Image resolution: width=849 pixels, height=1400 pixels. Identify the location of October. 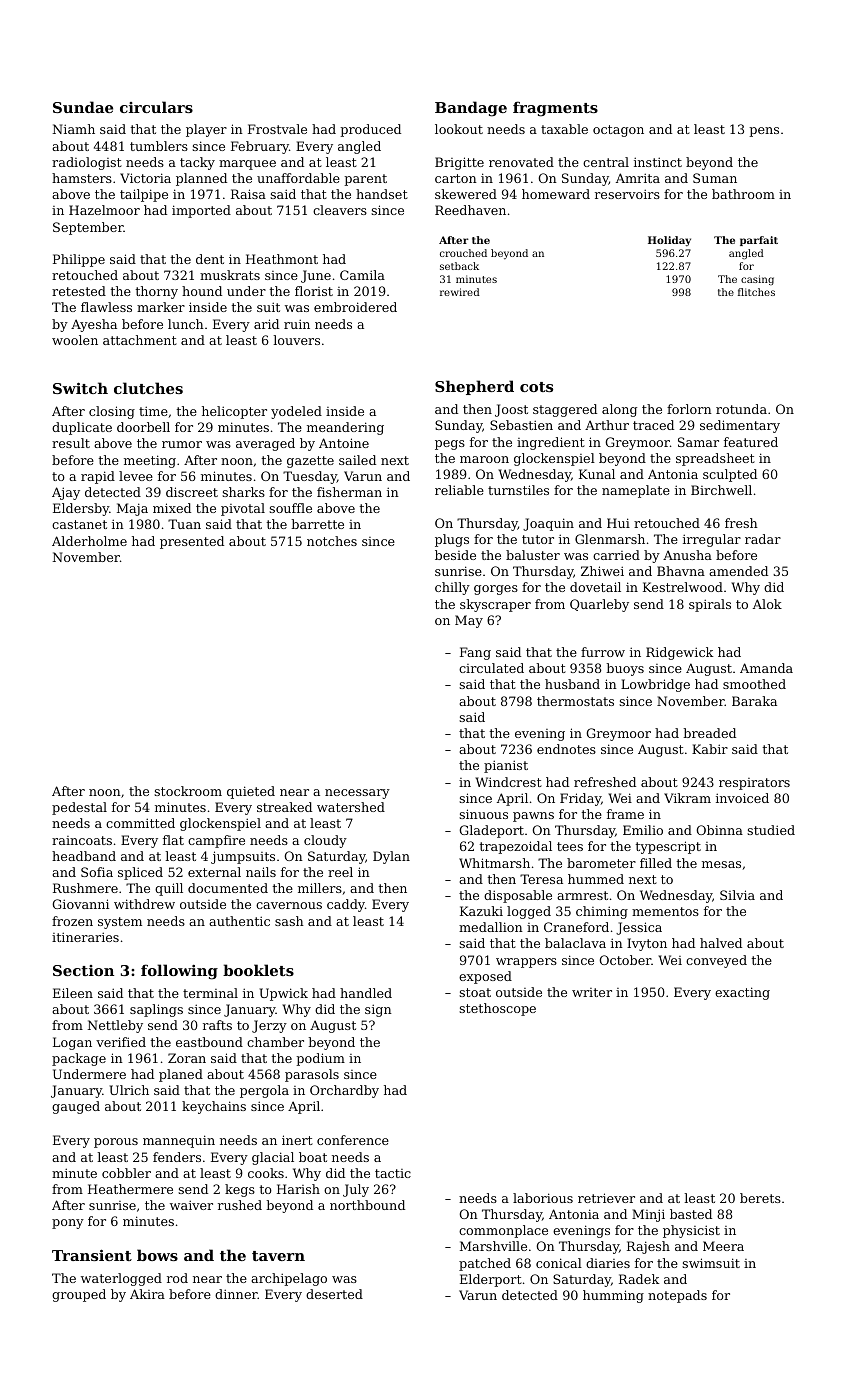
(625, 960).
